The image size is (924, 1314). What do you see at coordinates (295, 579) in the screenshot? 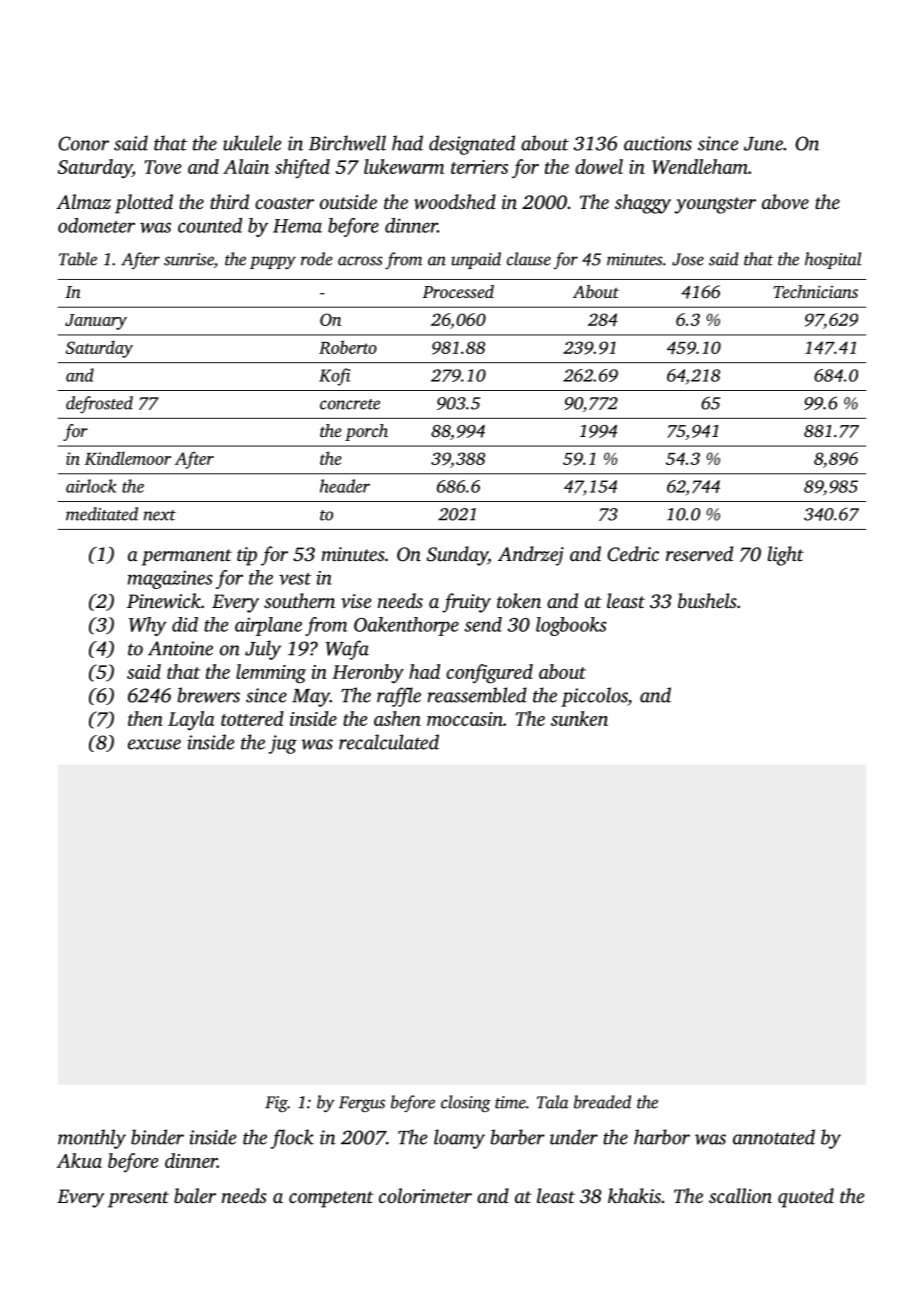
I see `vest` at bounding box center [295, 579].
